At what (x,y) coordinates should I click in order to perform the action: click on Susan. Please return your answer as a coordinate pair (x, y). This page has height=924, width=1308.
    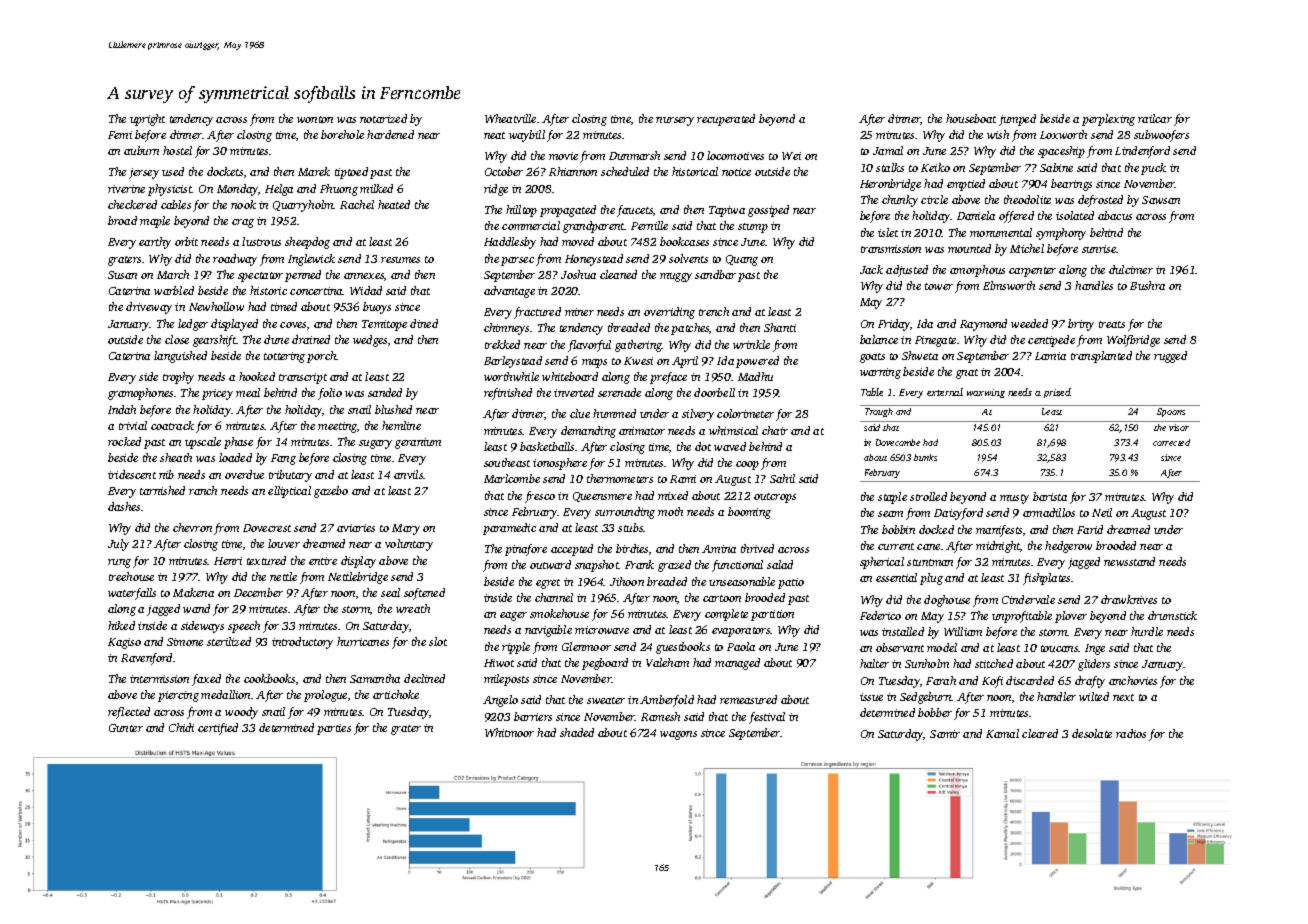
    Looking at the image, I should click on (122, 275).
